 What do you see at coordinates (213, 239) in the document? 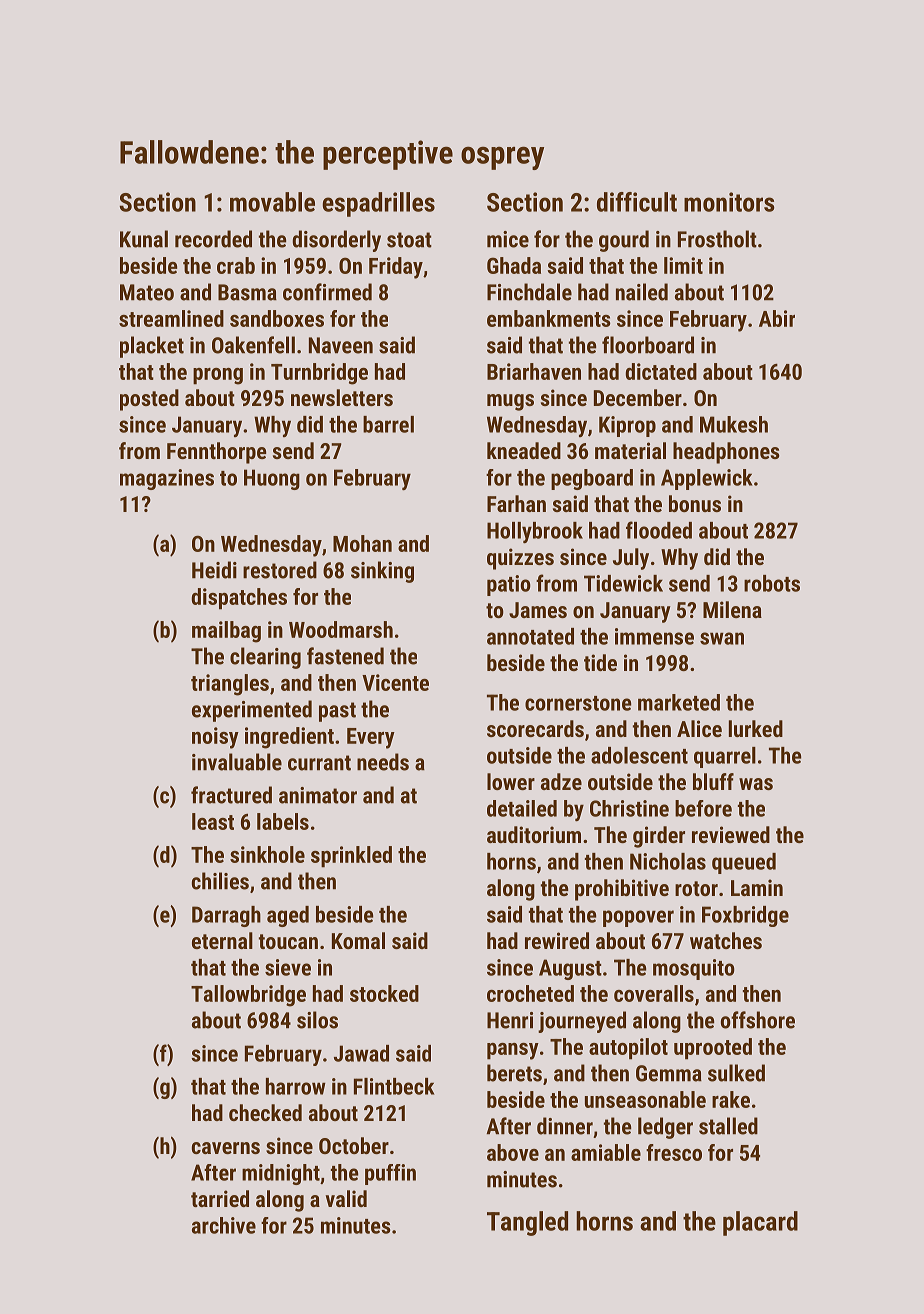
I see `recorded` at bounding box center [213, 239].
